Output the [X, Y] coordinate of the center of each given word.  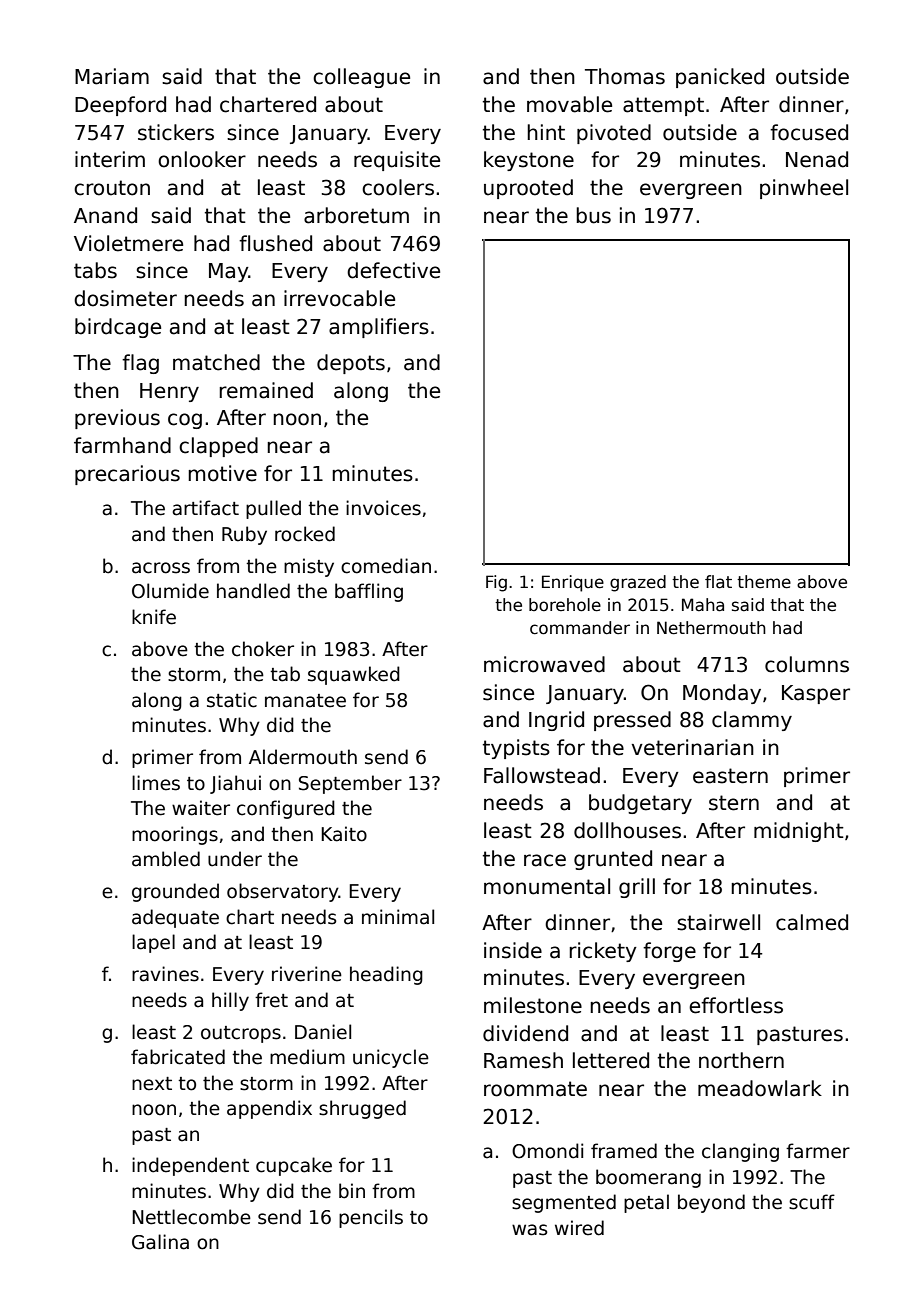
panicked [720, 78]
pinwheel [804, 189]
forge [669, 952]
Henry [169, 392]
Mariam [112, 76]
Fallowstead [542, 775]
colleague [361, 78]
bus [593, 215]
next [152, 1084]
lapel [153, 943]
